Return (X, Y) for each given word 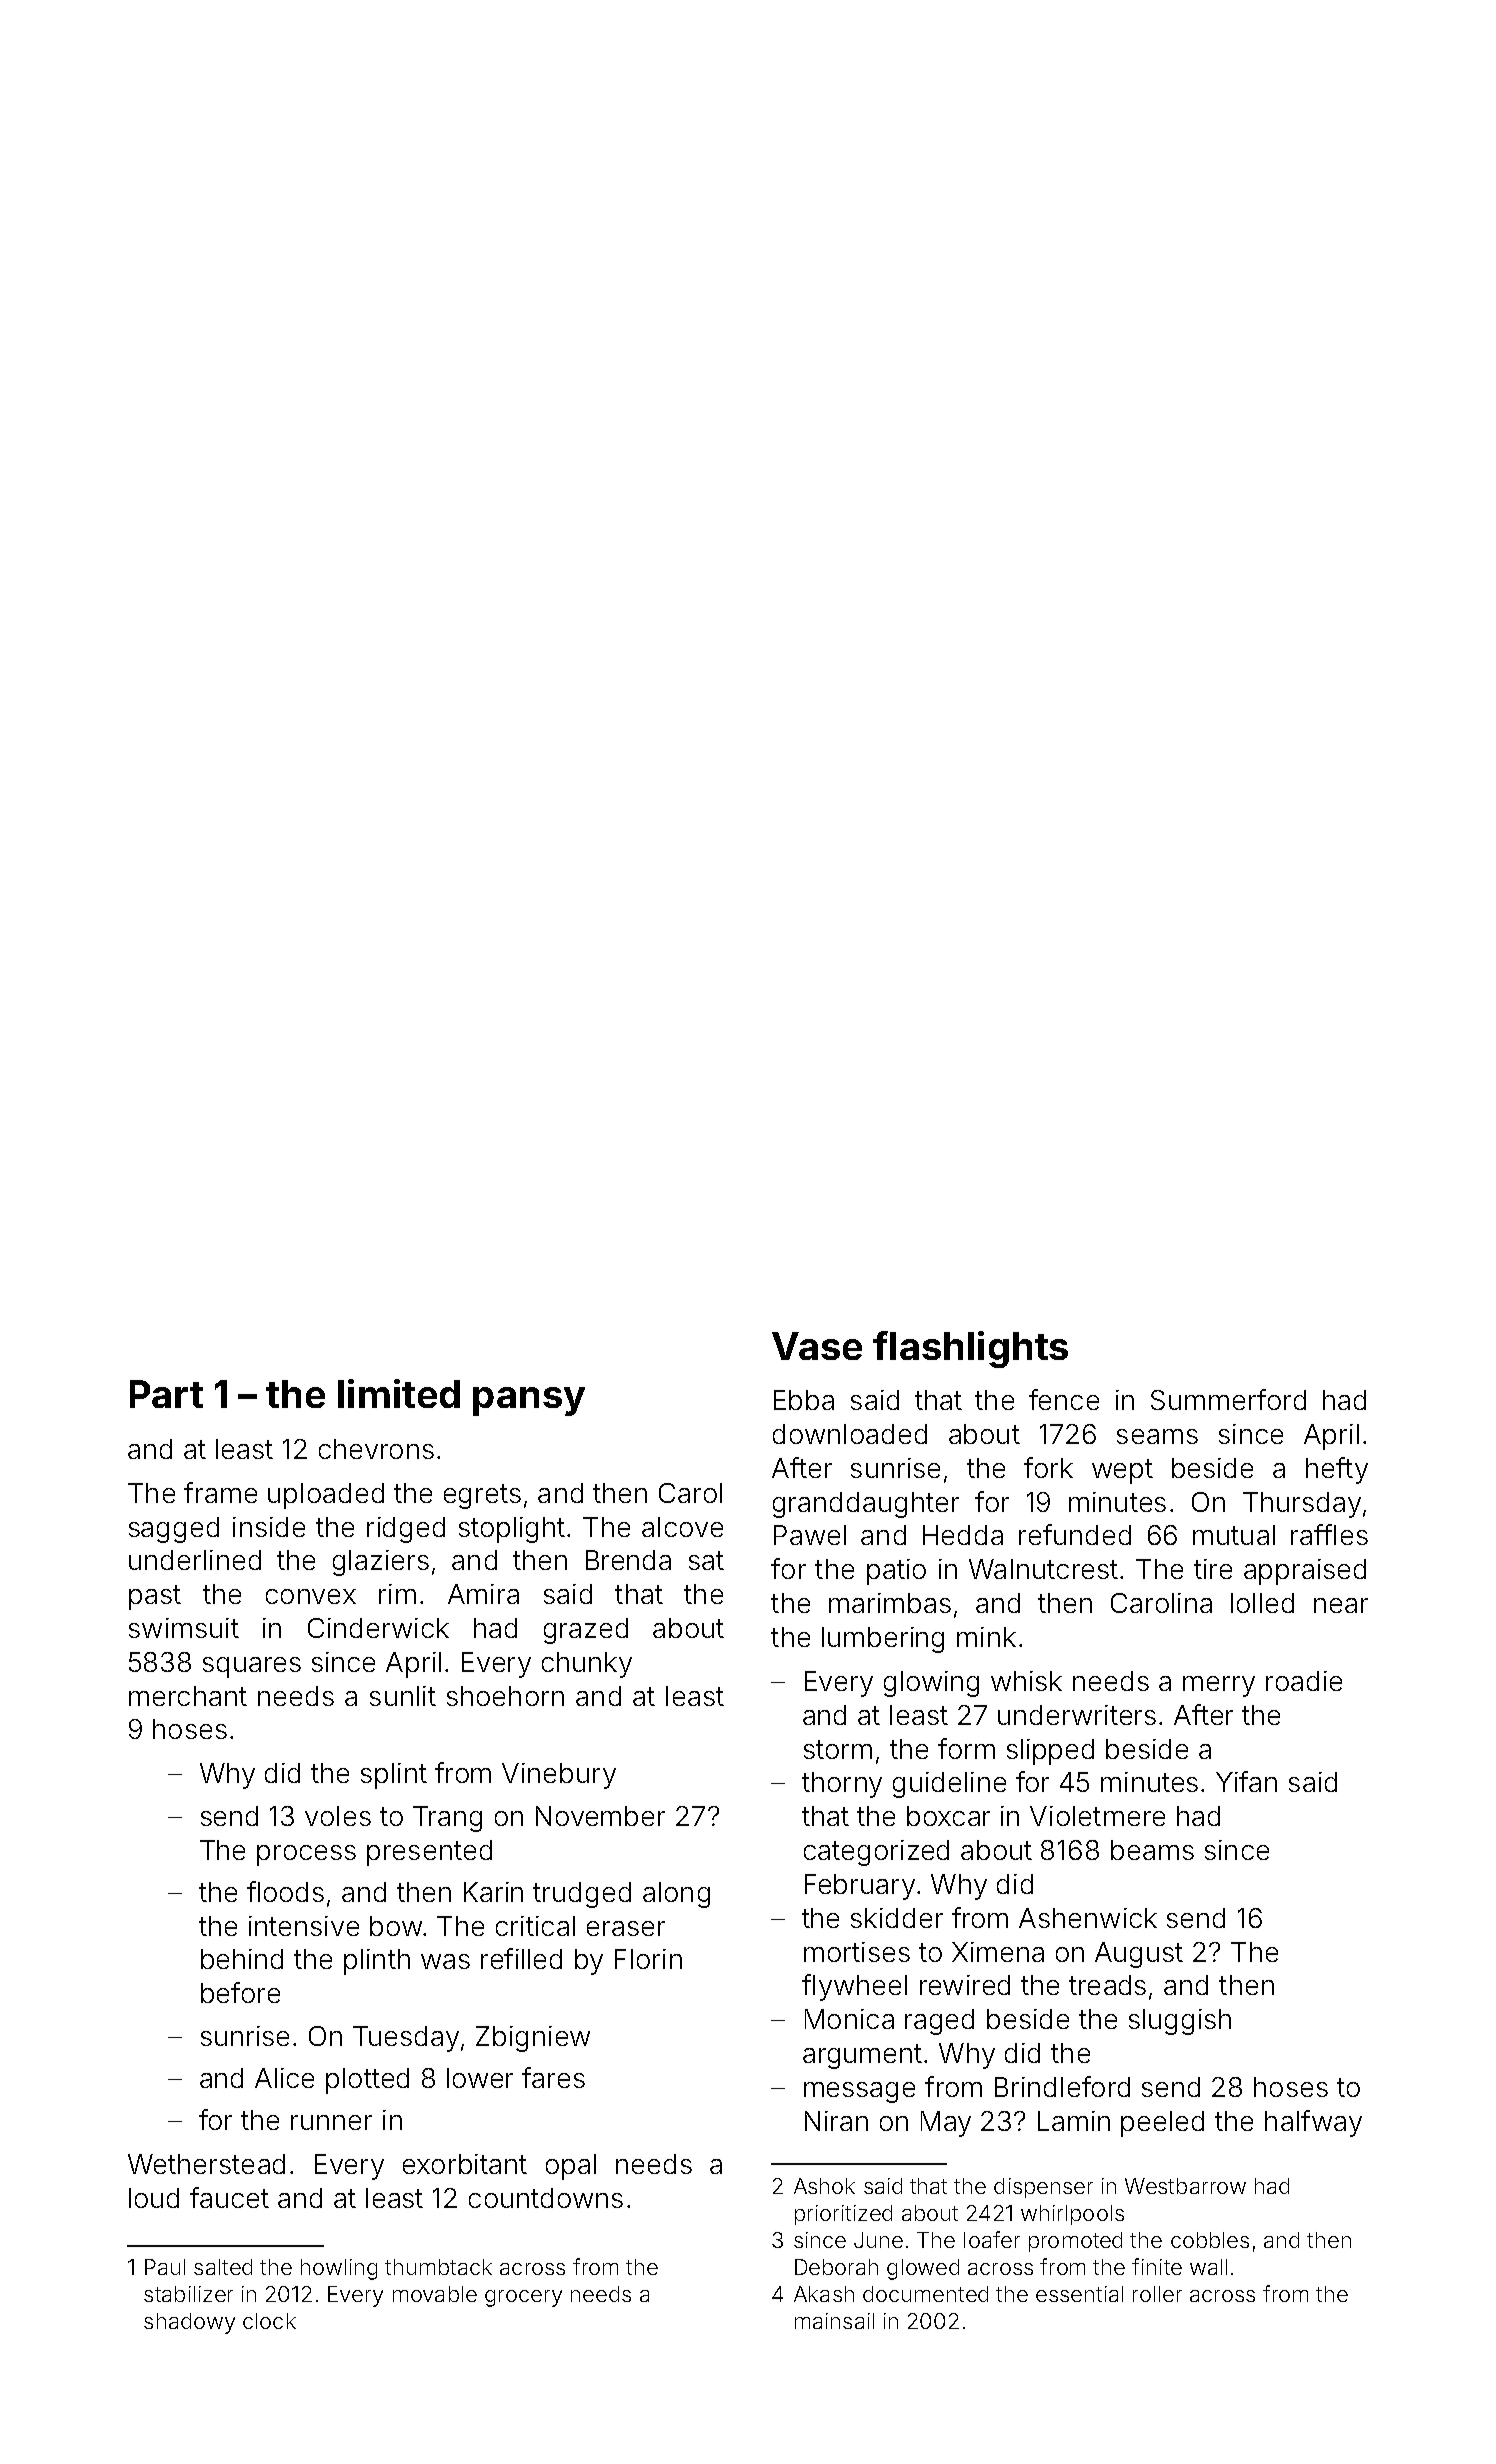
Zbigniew (533, 2039)
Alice (284, 2078)
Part (166, 1394)
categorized (876, 1853)
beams (1152, 1850)
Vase (817, 1346)
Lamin (1074, 2121)
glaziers (381, 1563)
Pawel (810, 1535)
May (946, 2124)
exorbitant (465, 2164)
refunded (1075, 1534)
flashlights (970, 1349)
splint (394, 1776)
